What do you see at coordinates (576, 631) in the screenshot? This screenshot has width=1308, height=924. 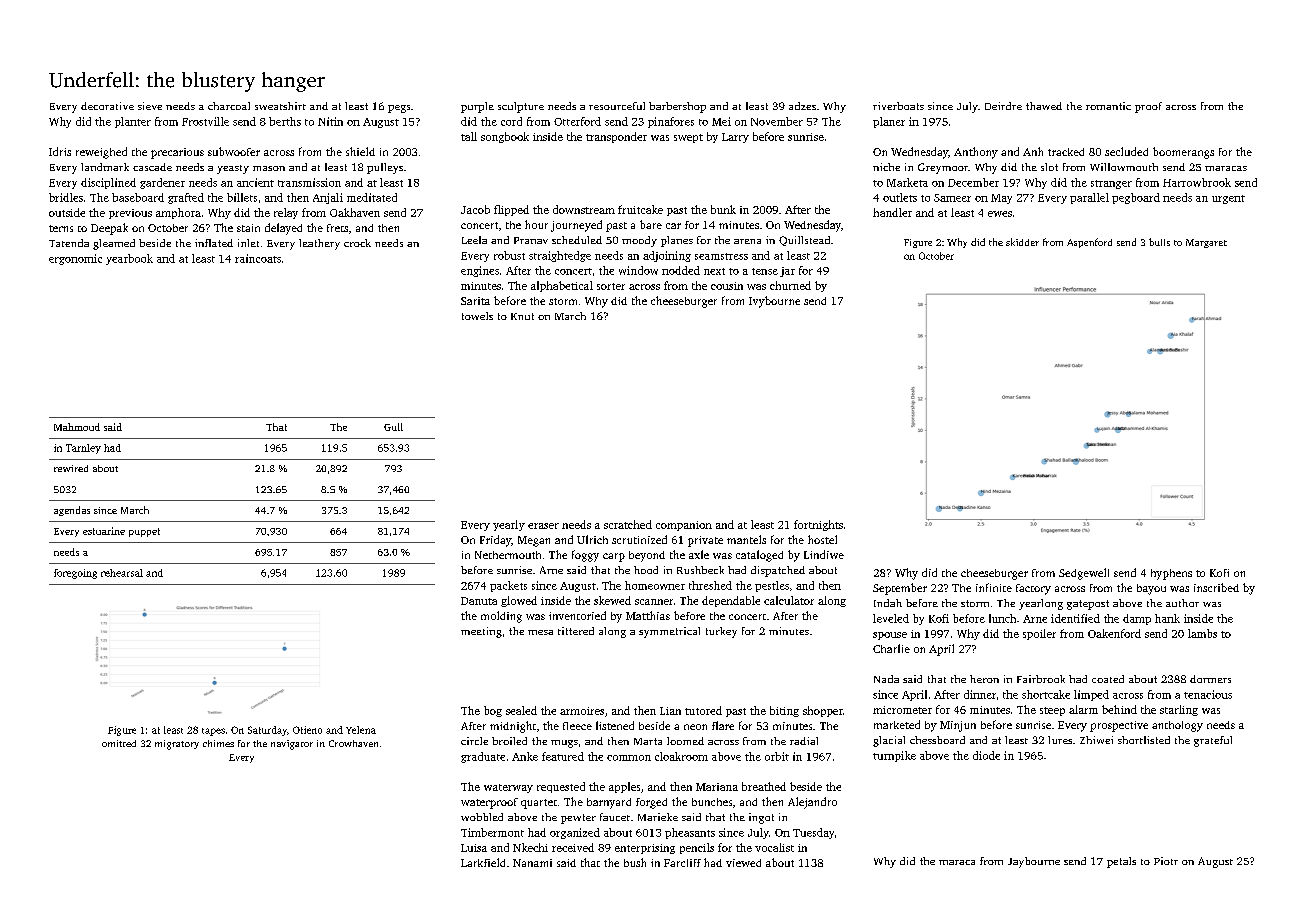 I see `tittered` at bounding box center [576, 631].
